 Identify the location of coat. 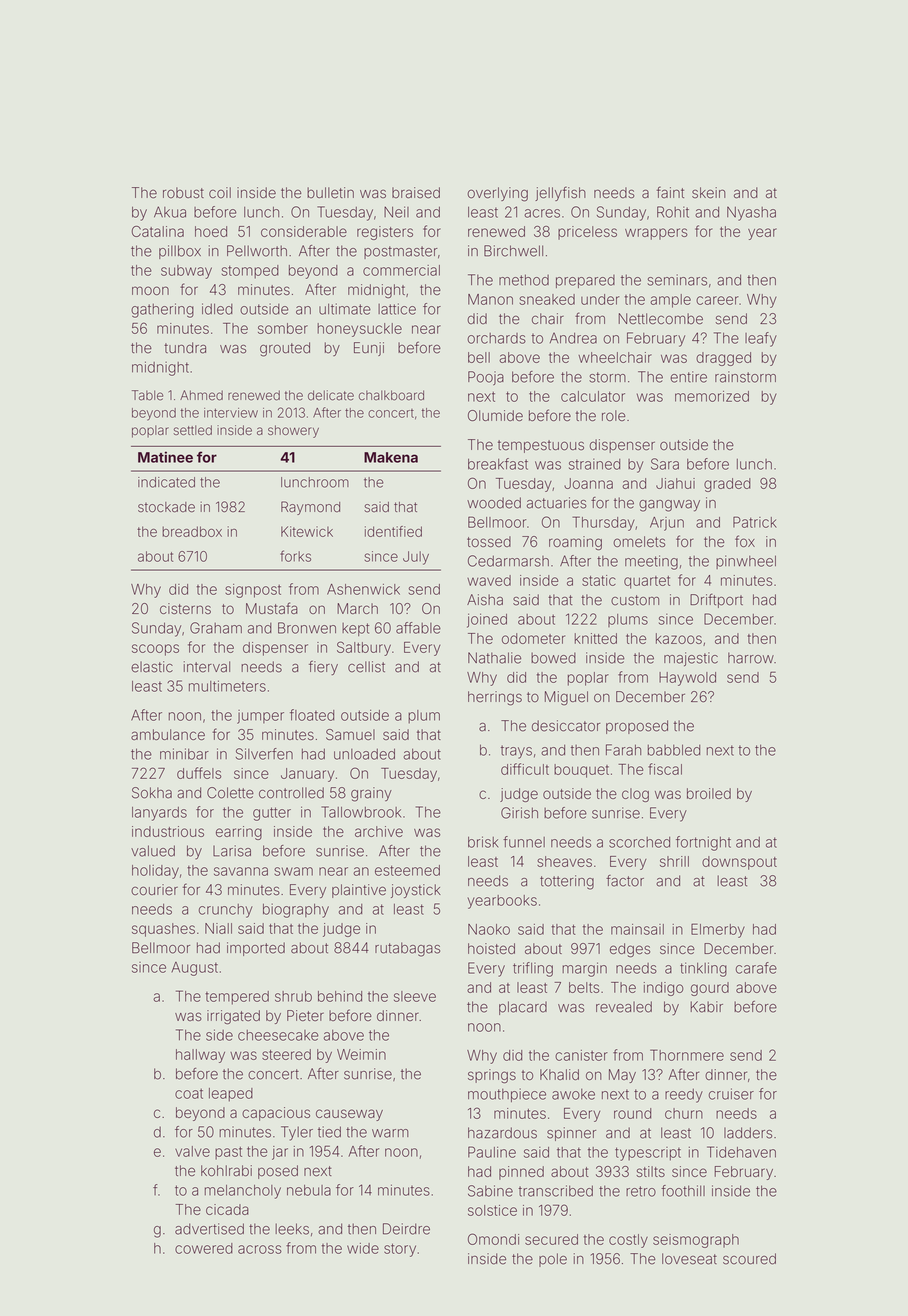
(189, 1093).
